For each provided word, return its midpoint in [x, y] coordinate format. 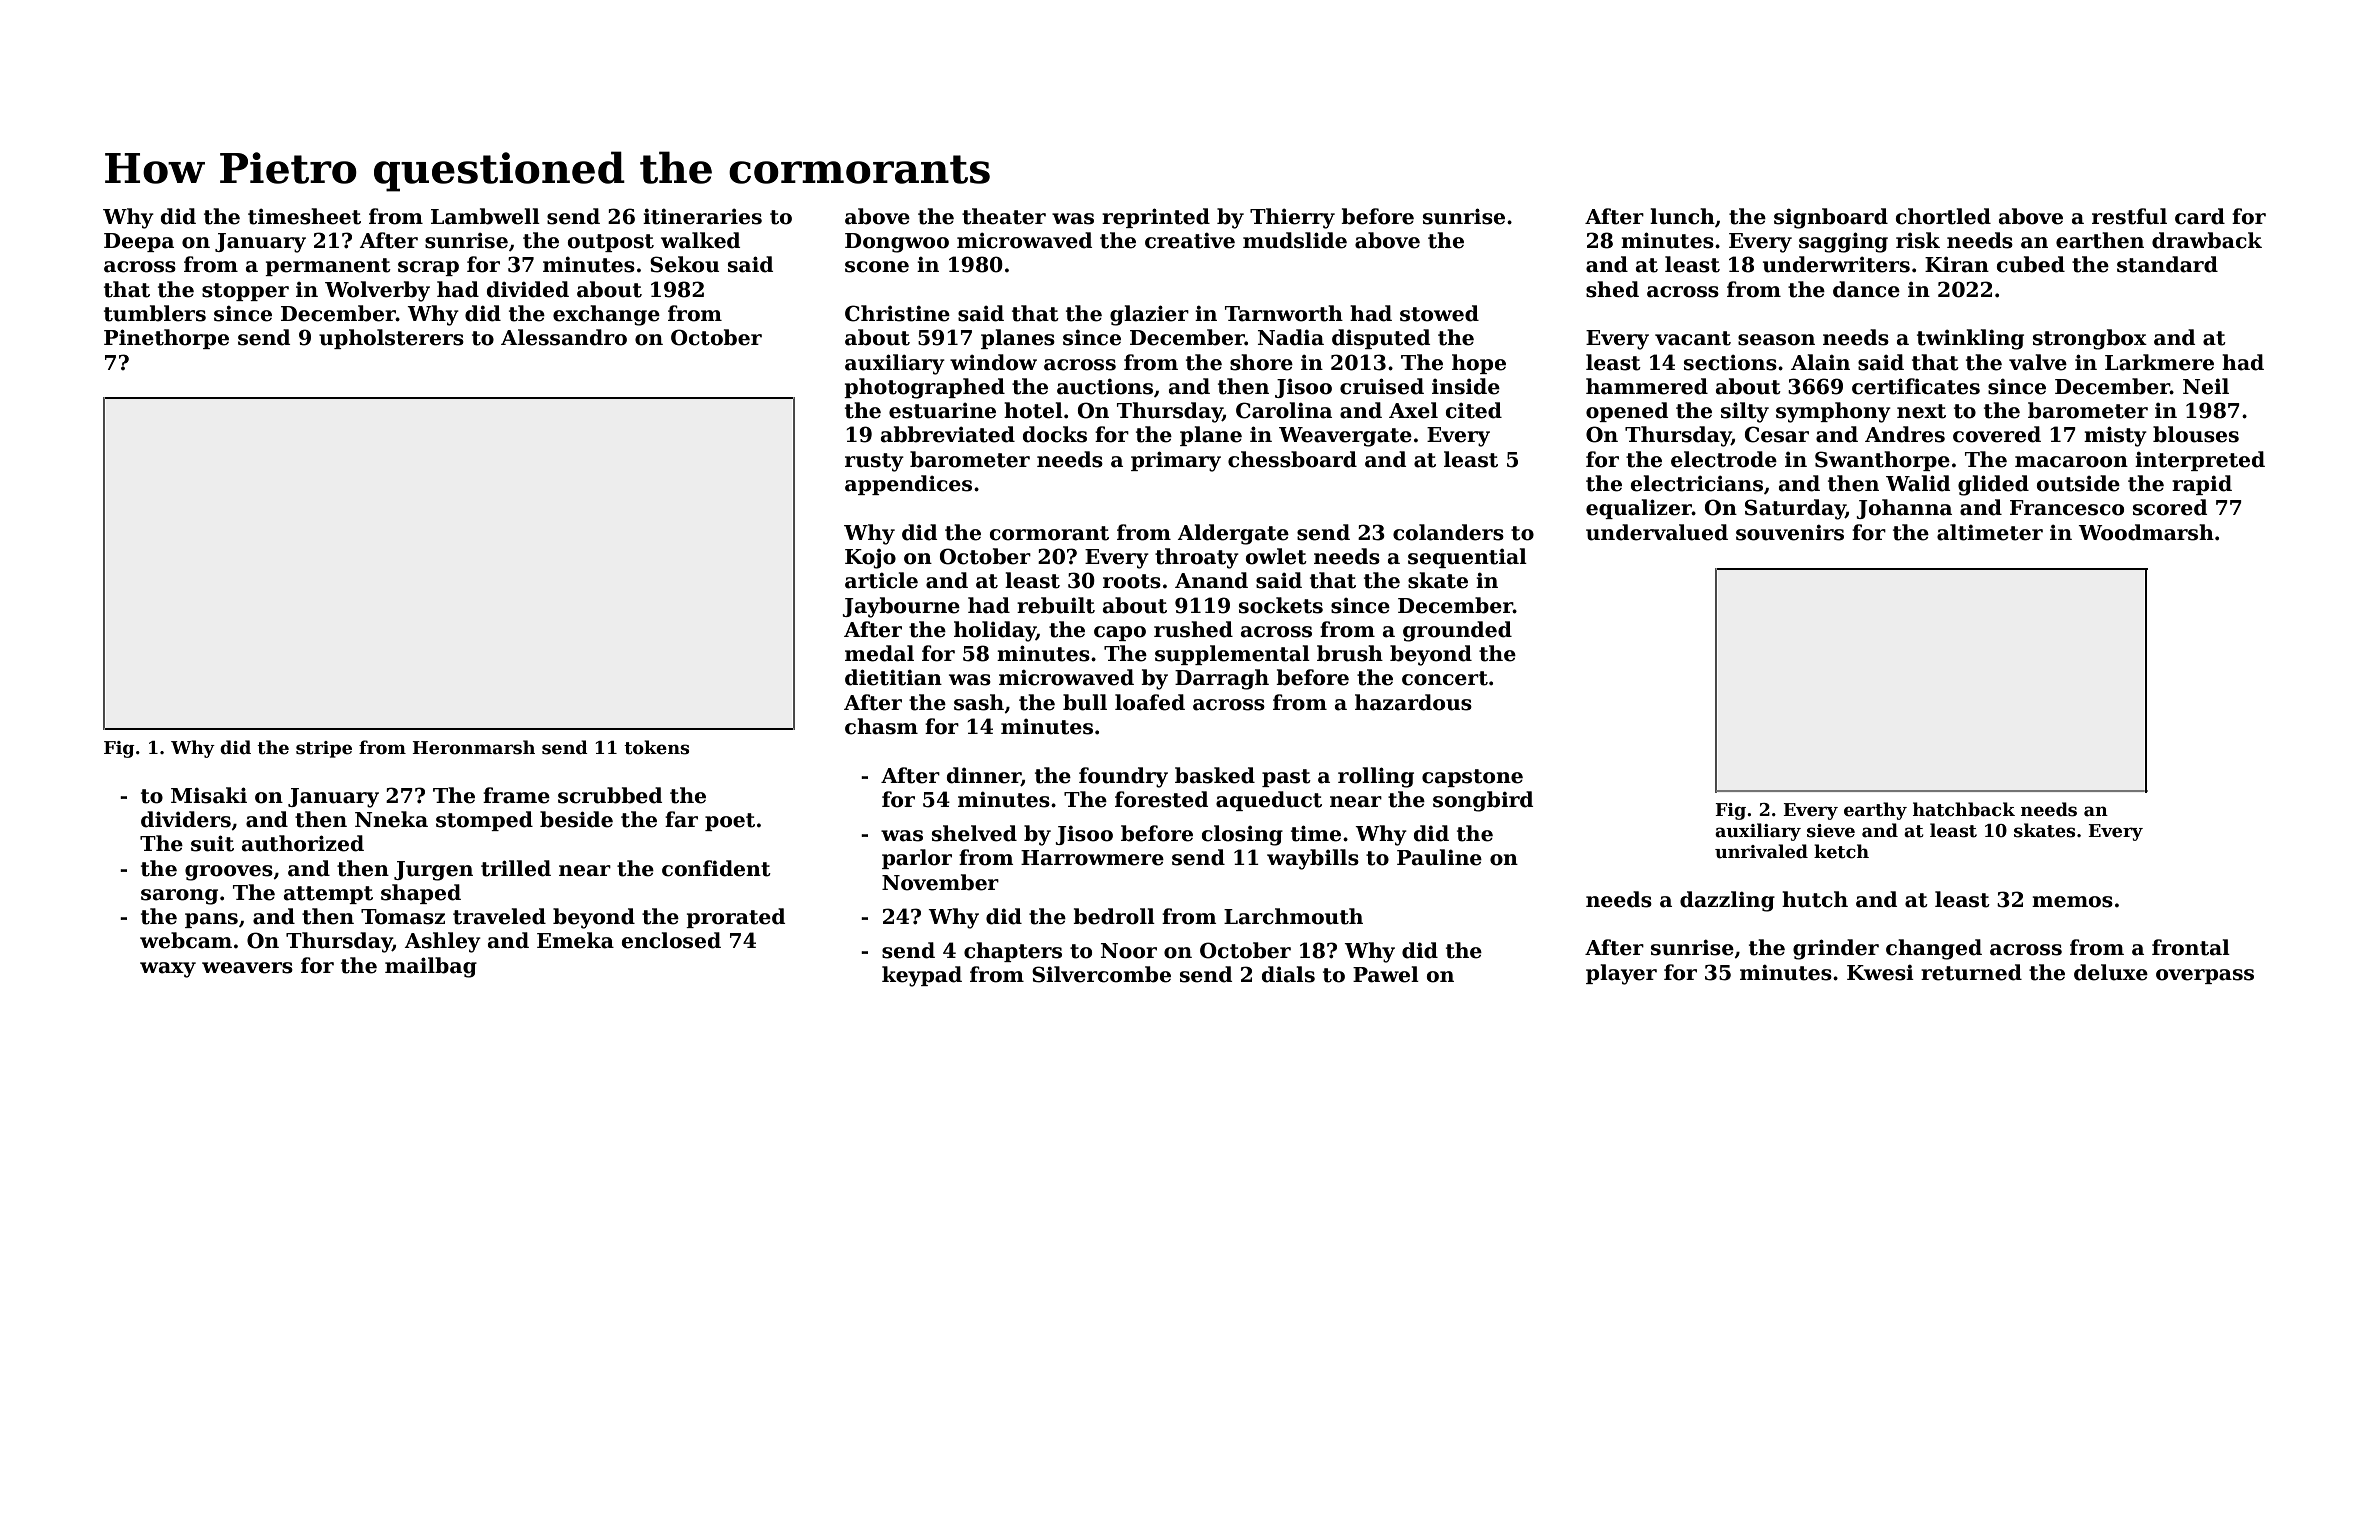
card [2200, 216]
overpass [2205, 976]
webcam [186, 940]
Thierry [1292, 218]
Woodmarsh [2146, 532]
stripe [324, 749]
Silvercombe [1101, 974]
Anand [1211, 580]
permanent [328, 267]
